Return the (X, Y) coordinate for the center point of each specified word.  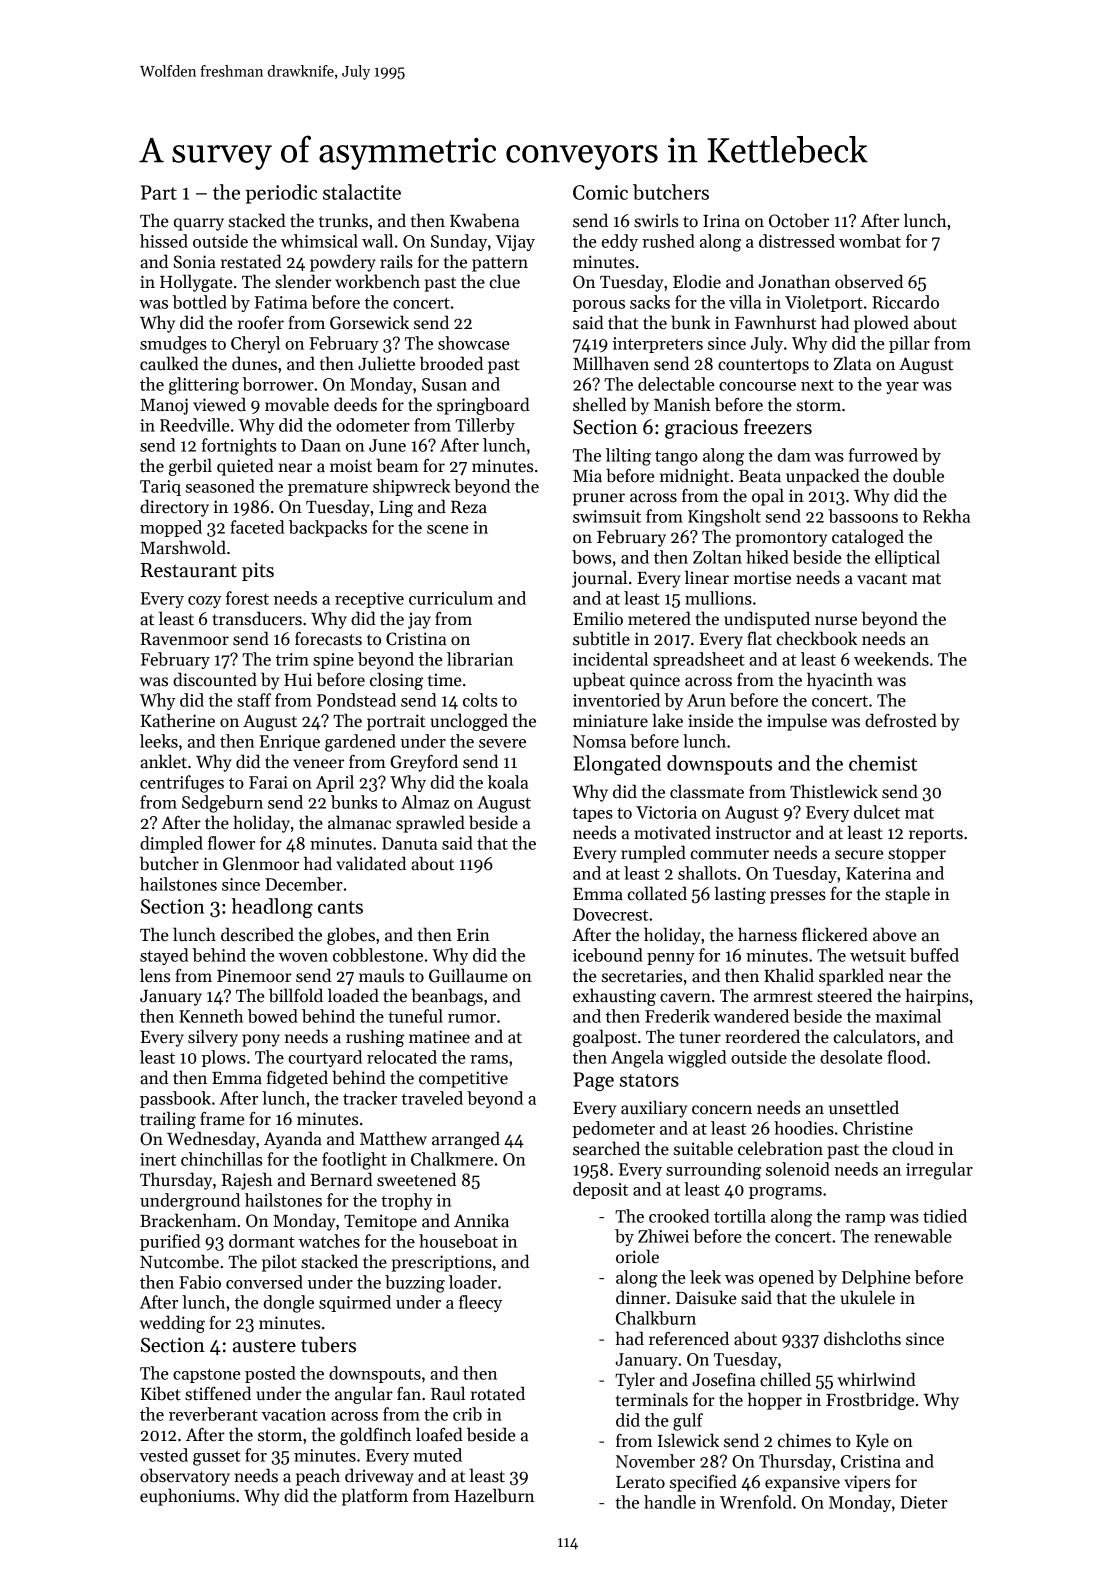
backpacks (328, 528)
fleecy (480, 1303)
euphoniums (187, 1497)
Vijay (515, 243)
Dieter (924, 1502)
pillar (909, 344)
